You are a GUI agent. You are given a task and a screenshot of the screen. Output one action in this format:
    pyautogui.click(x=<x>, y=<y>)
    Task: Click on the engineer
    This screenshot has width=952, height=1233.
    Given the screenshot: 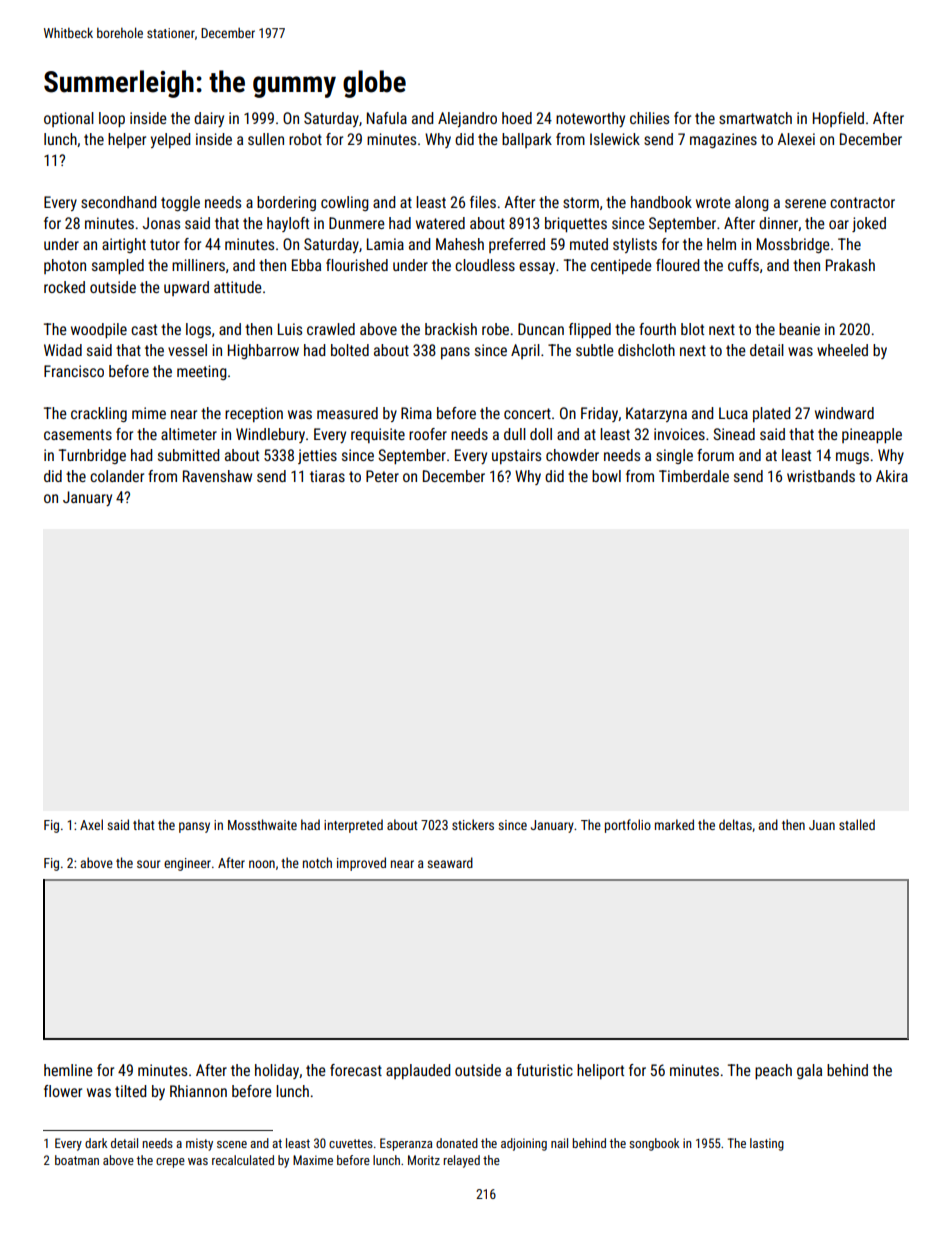 What is the action you would take?
    pyautogui.click(x=187, y=864)
